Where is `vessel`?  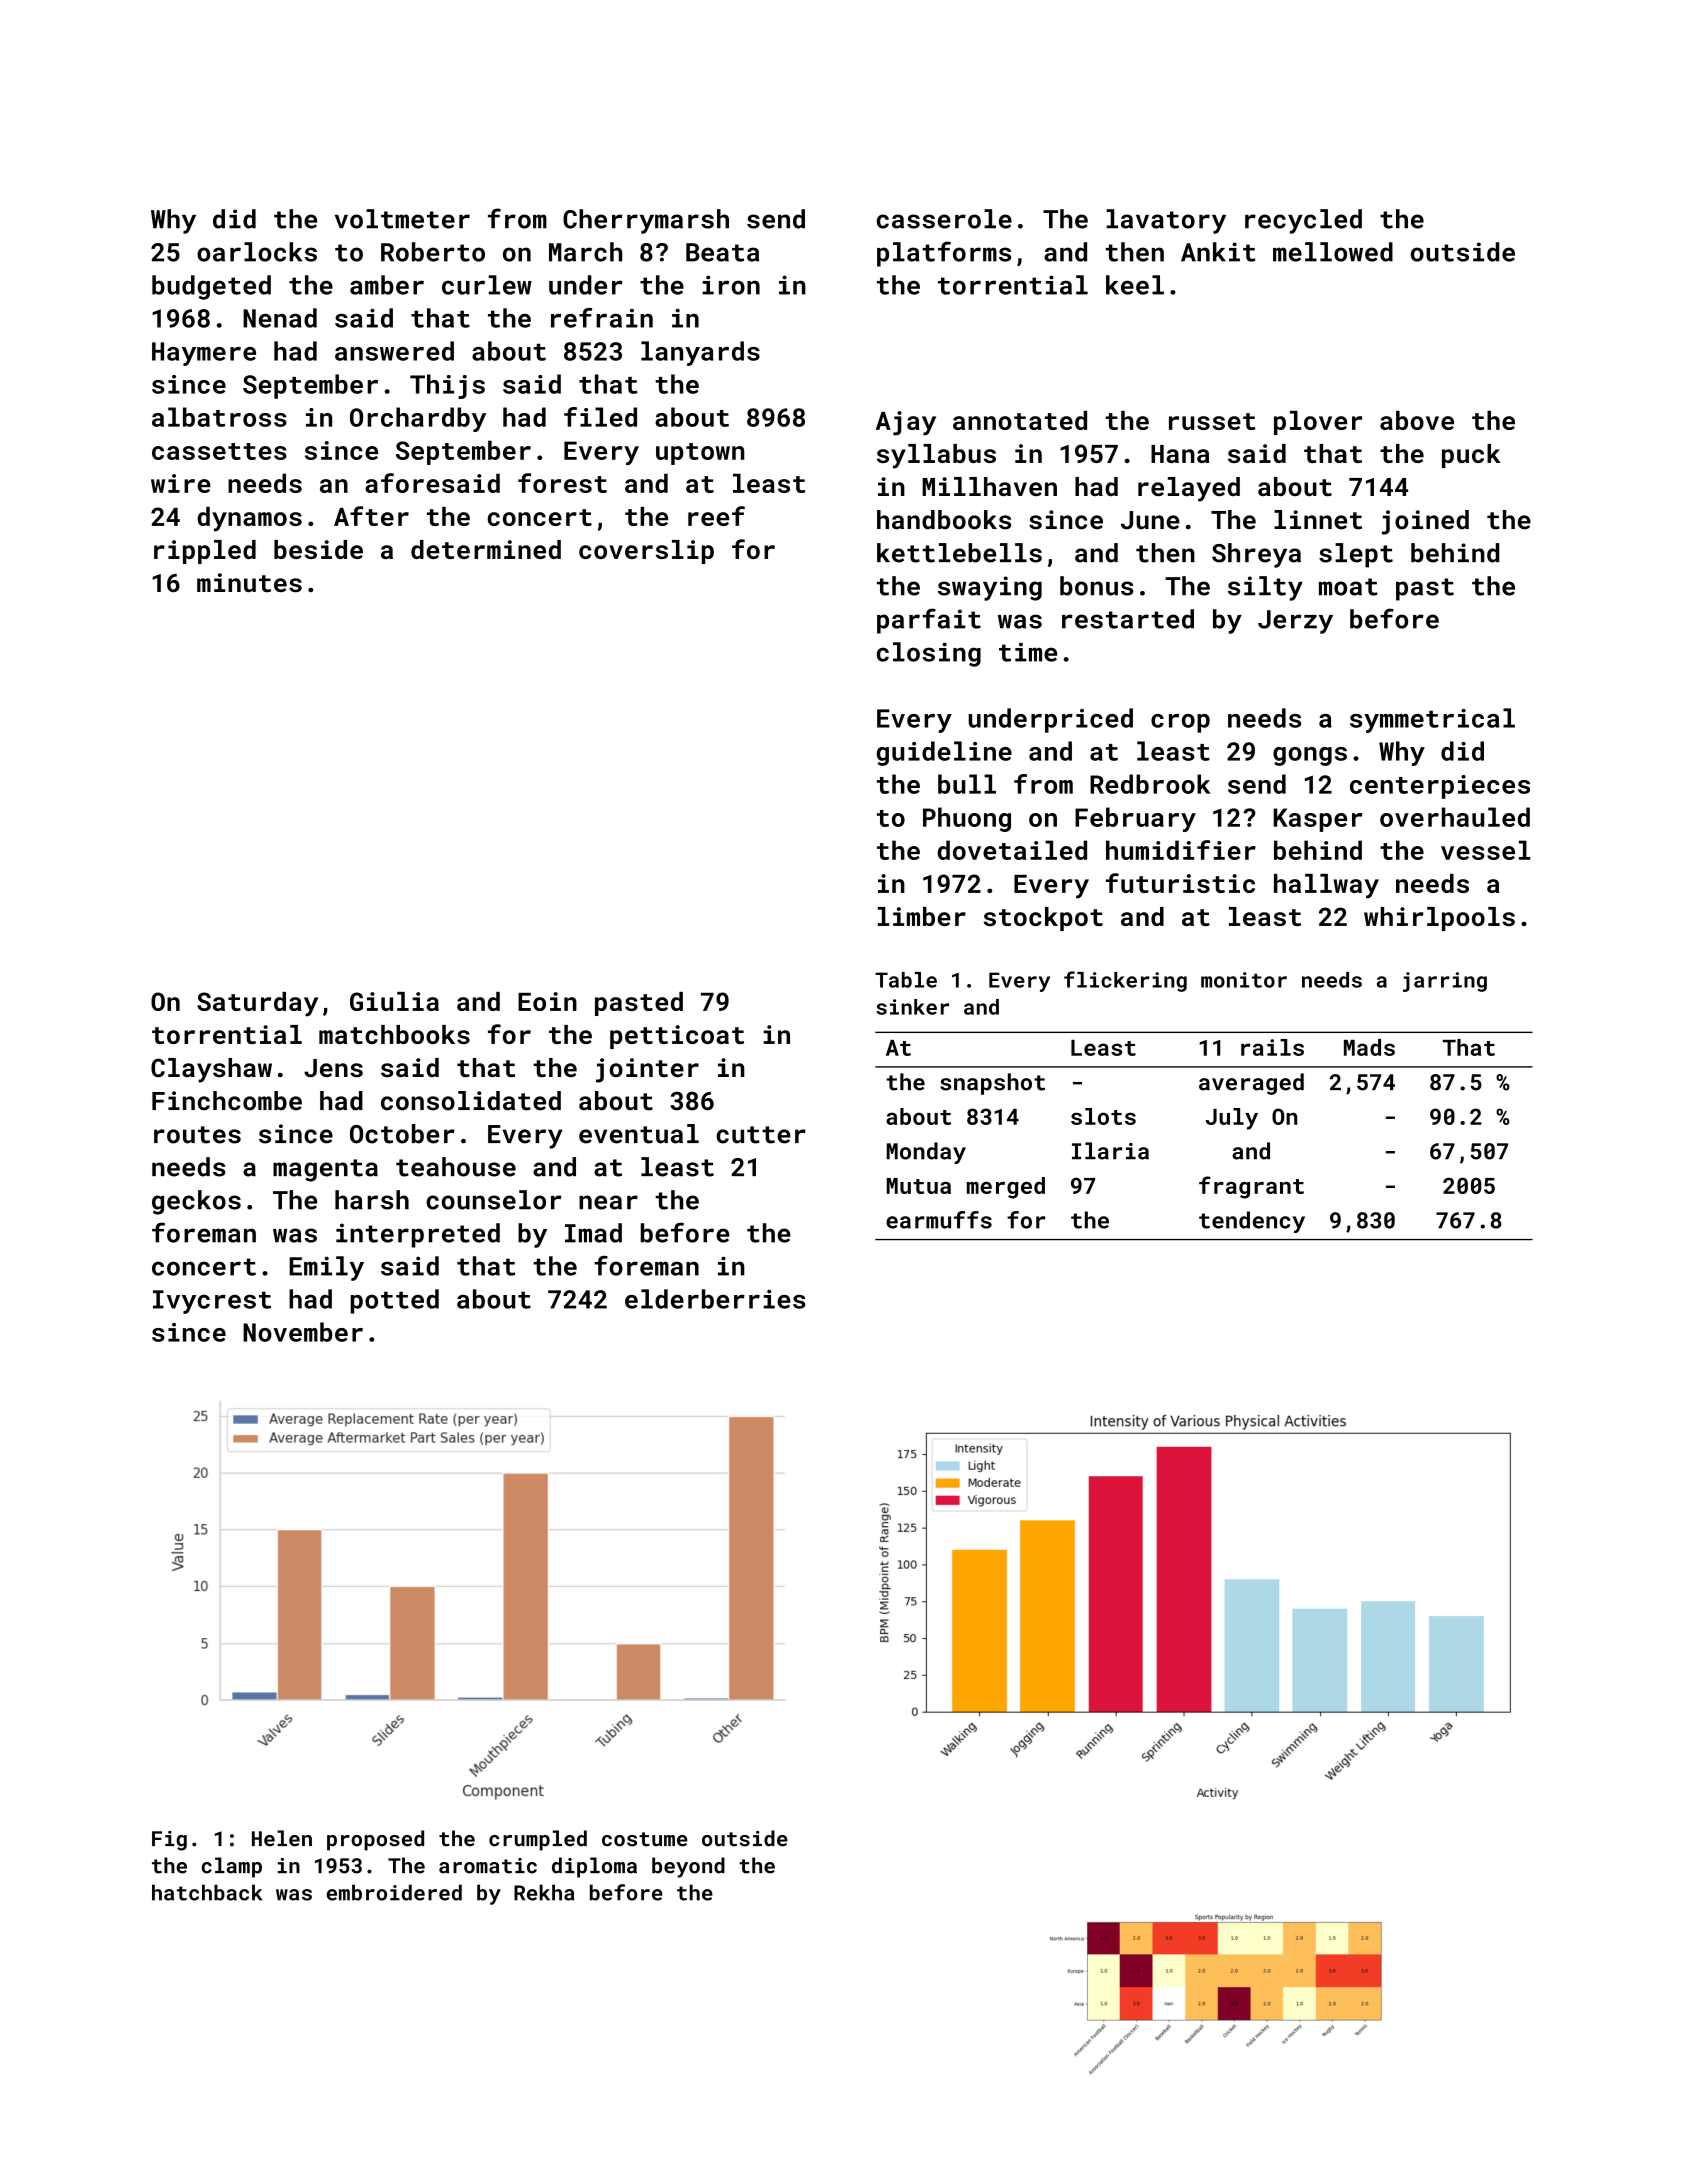
vessel is located at coordinates (1485, 850).
